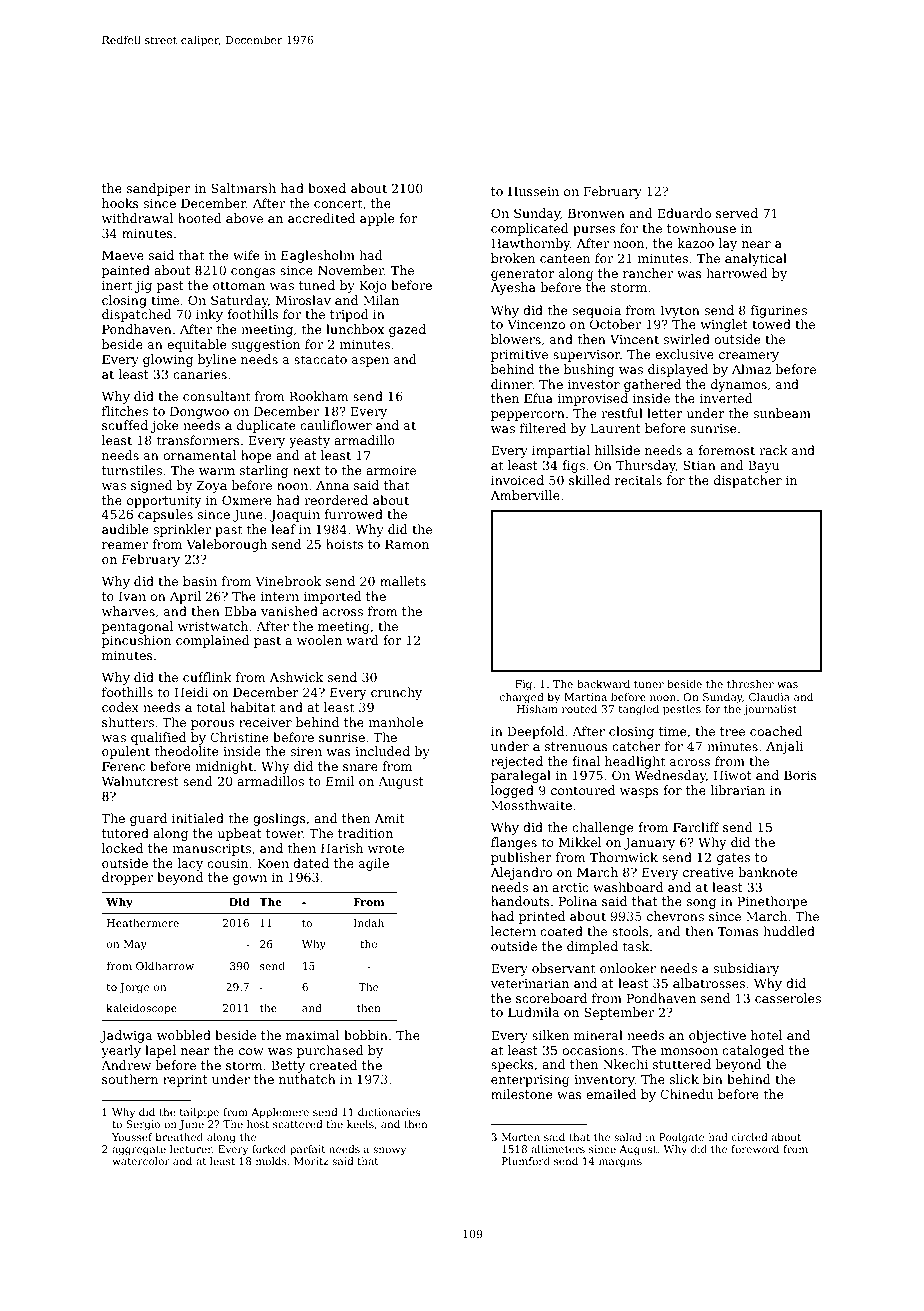  Describe the element at coordinates (639, 793) in the page. I see `wasps` at that location.
